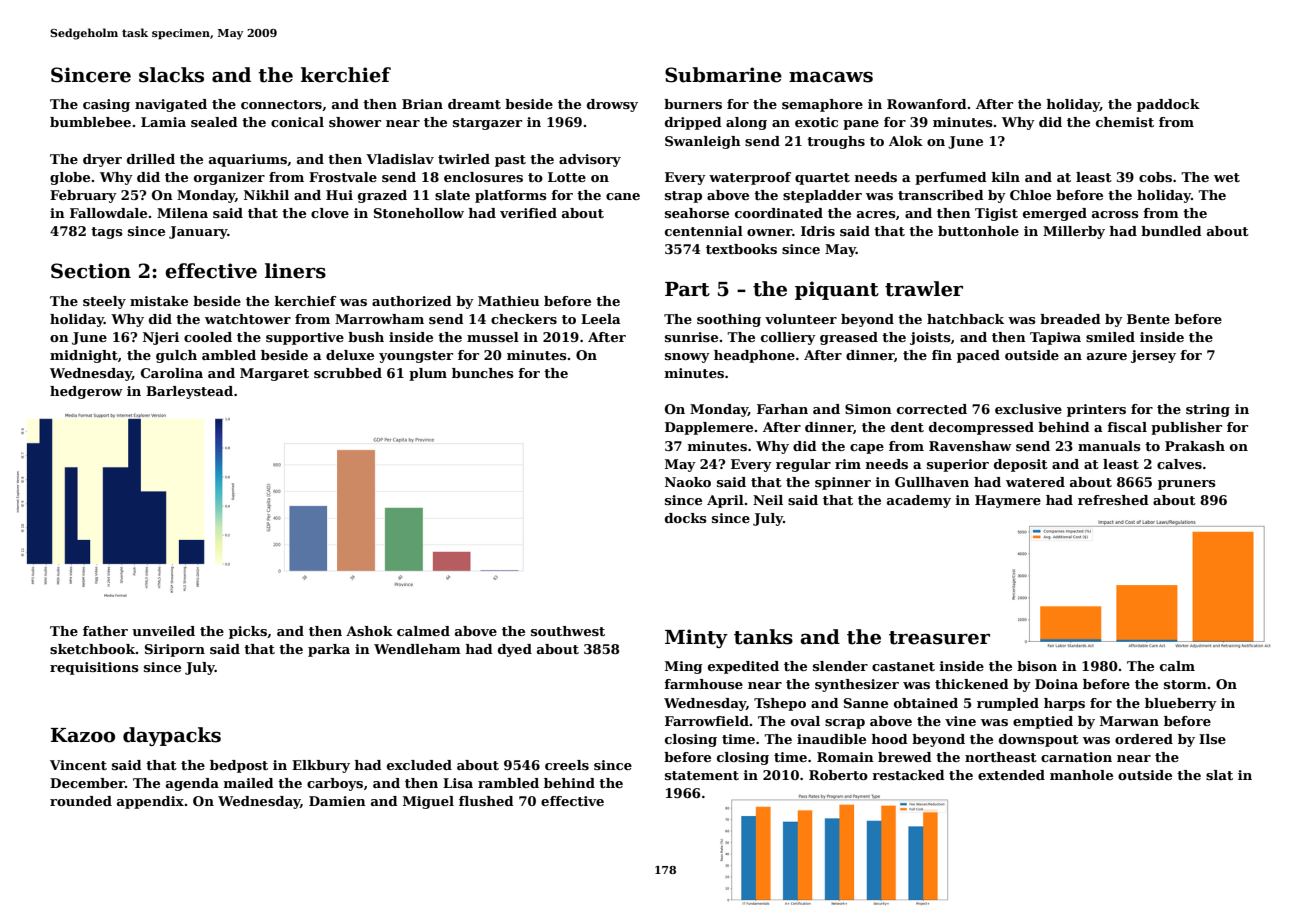  What do you see at coordinates (150, 802) in the page?
I see `appendix` at bounding box center [150, 802].
